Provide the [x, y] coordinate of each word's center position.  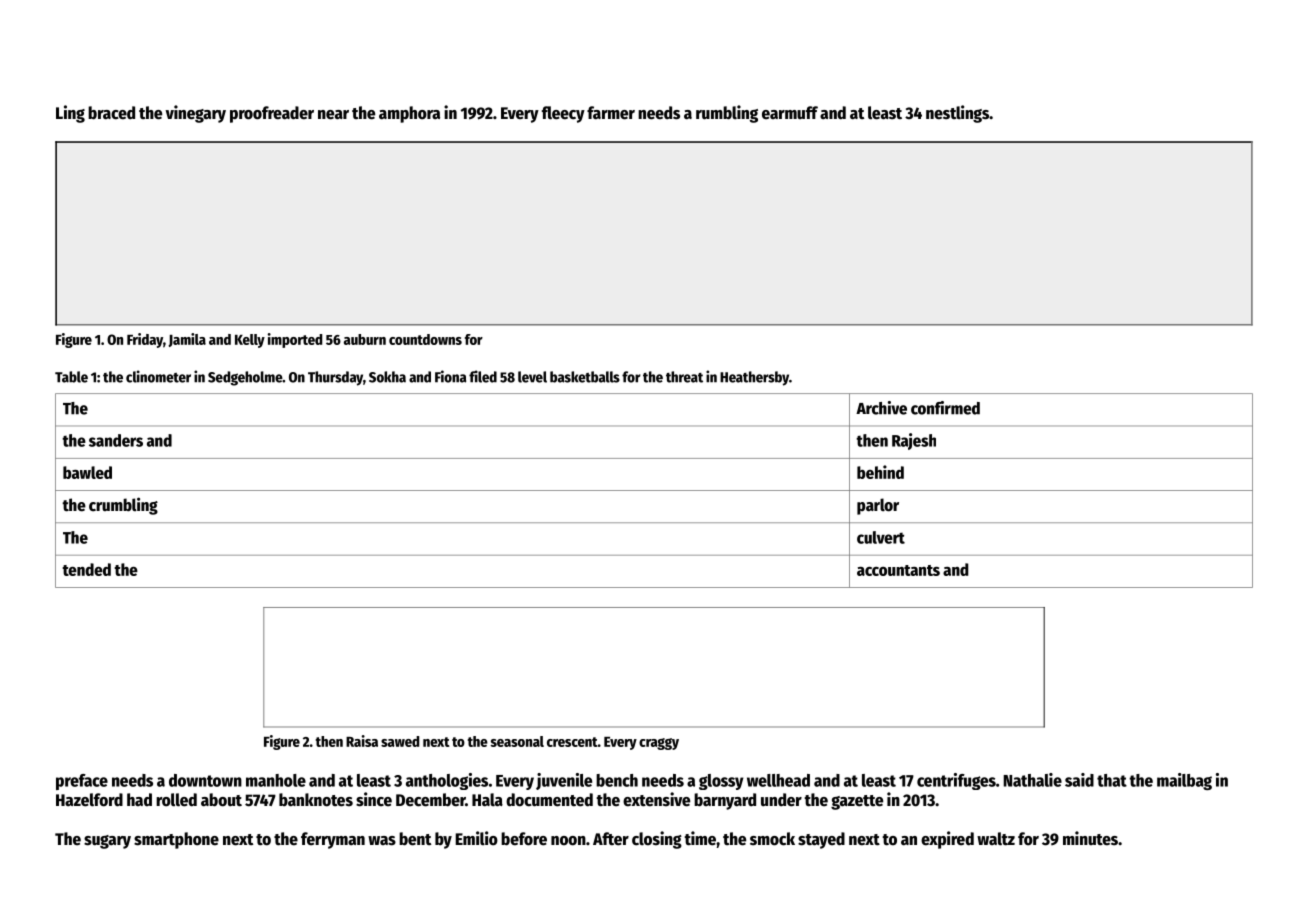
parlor [878, 506]
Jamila [187, 340]
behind [880, 472]
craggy [659, 744]
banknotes [316, 800]
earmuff [790, 113]
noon [568, 841]
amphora [409, 114]
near [333, 115]
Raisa [362, 741]
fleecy [563, 114]
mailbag [1184, 781]
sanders [116, 440]
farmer [611, 113]
